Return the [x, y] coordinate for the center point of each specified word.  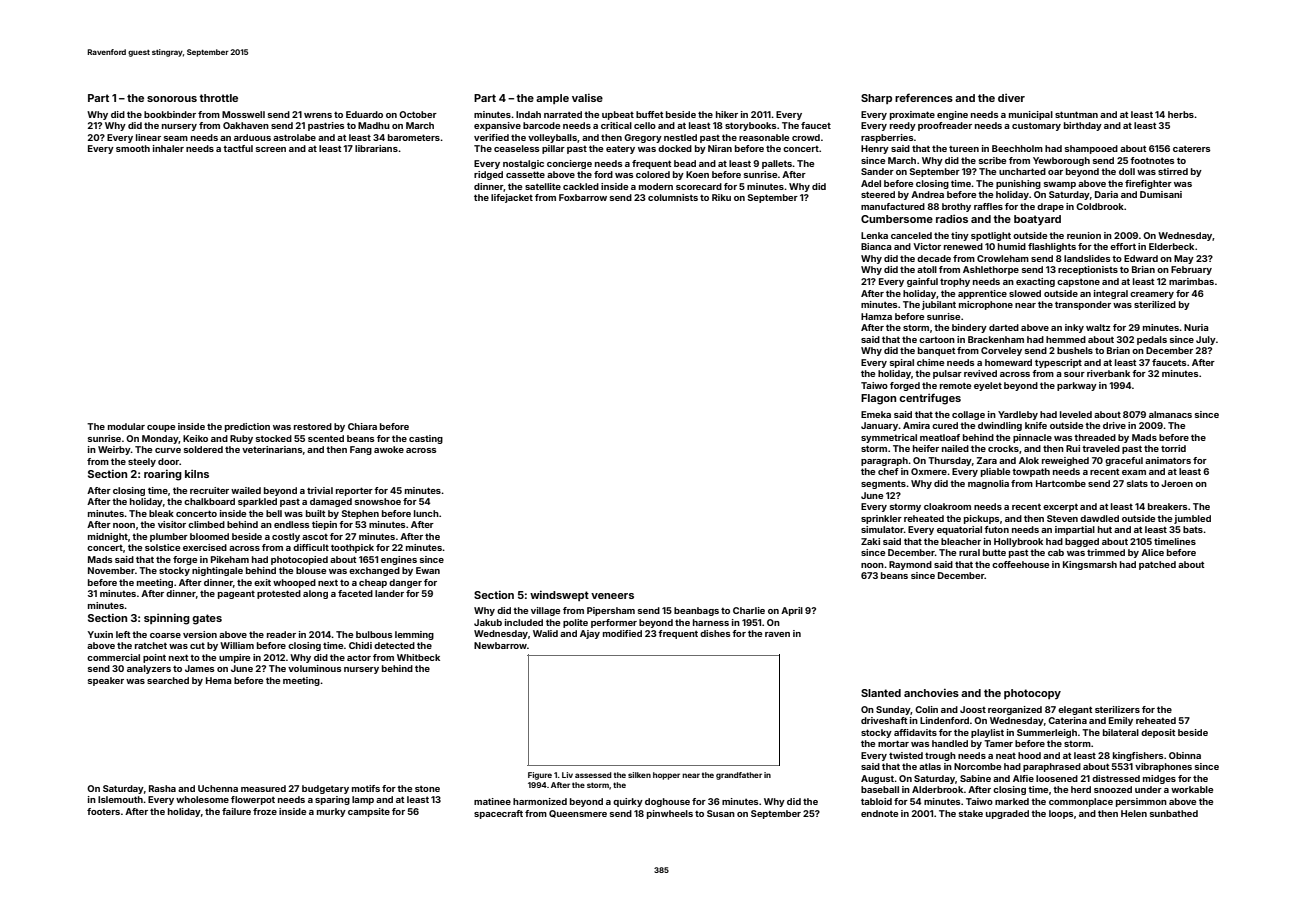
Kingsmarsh [1090, 565]
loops [1061, 814]
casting [426, 439]
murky [331, 812]
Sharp [876, 99]
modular [126, 426]
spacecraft [498, 814]
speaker [106, 681]
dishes [715, 633]
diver [1011, 98]
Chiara [362, 426]
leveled [1076, 414]
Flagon [878, 399]
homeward [1008, 362]
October [418, 114]
